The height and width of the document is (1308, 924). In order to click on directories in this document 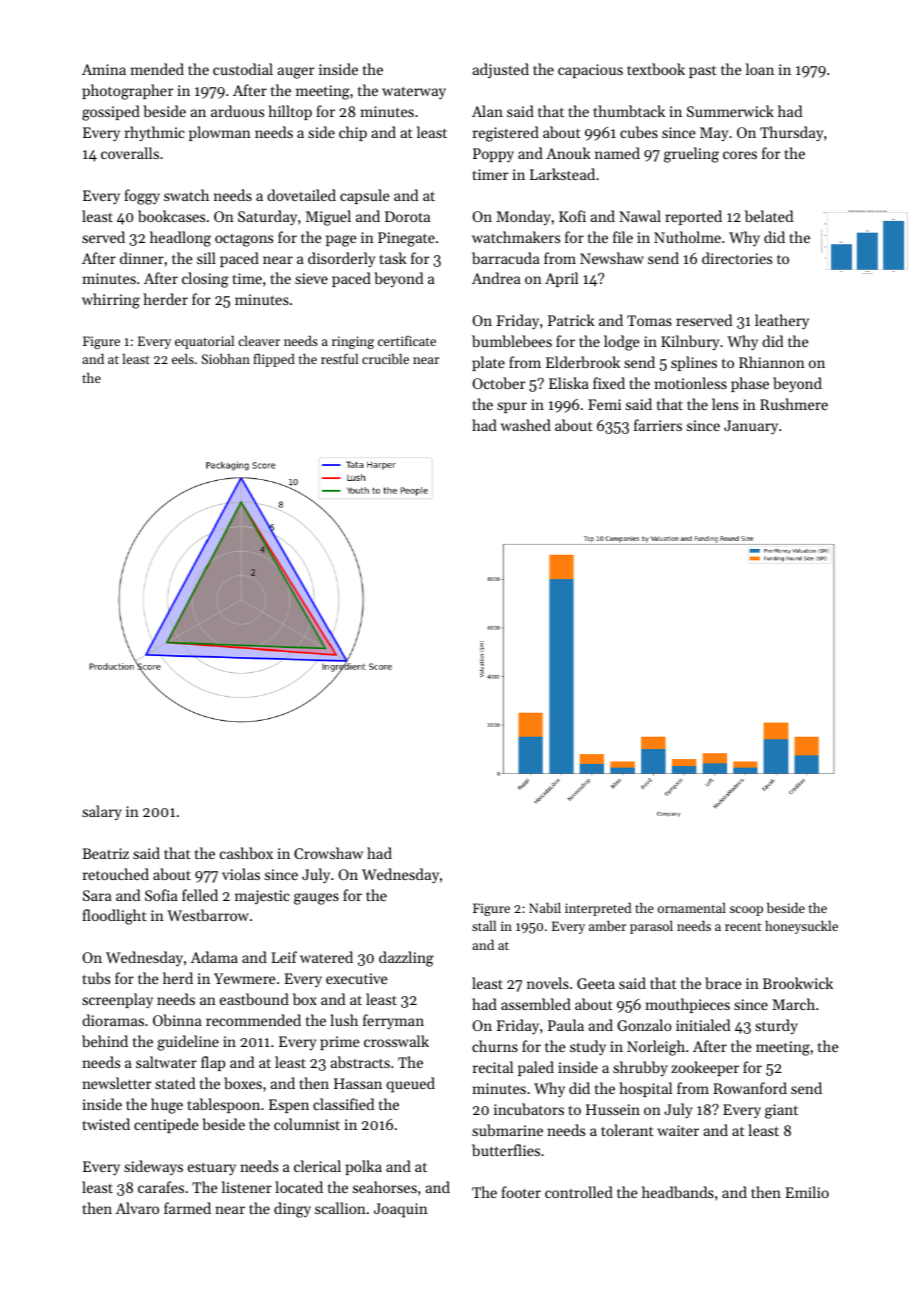, I will do `click(737, 258)`.
